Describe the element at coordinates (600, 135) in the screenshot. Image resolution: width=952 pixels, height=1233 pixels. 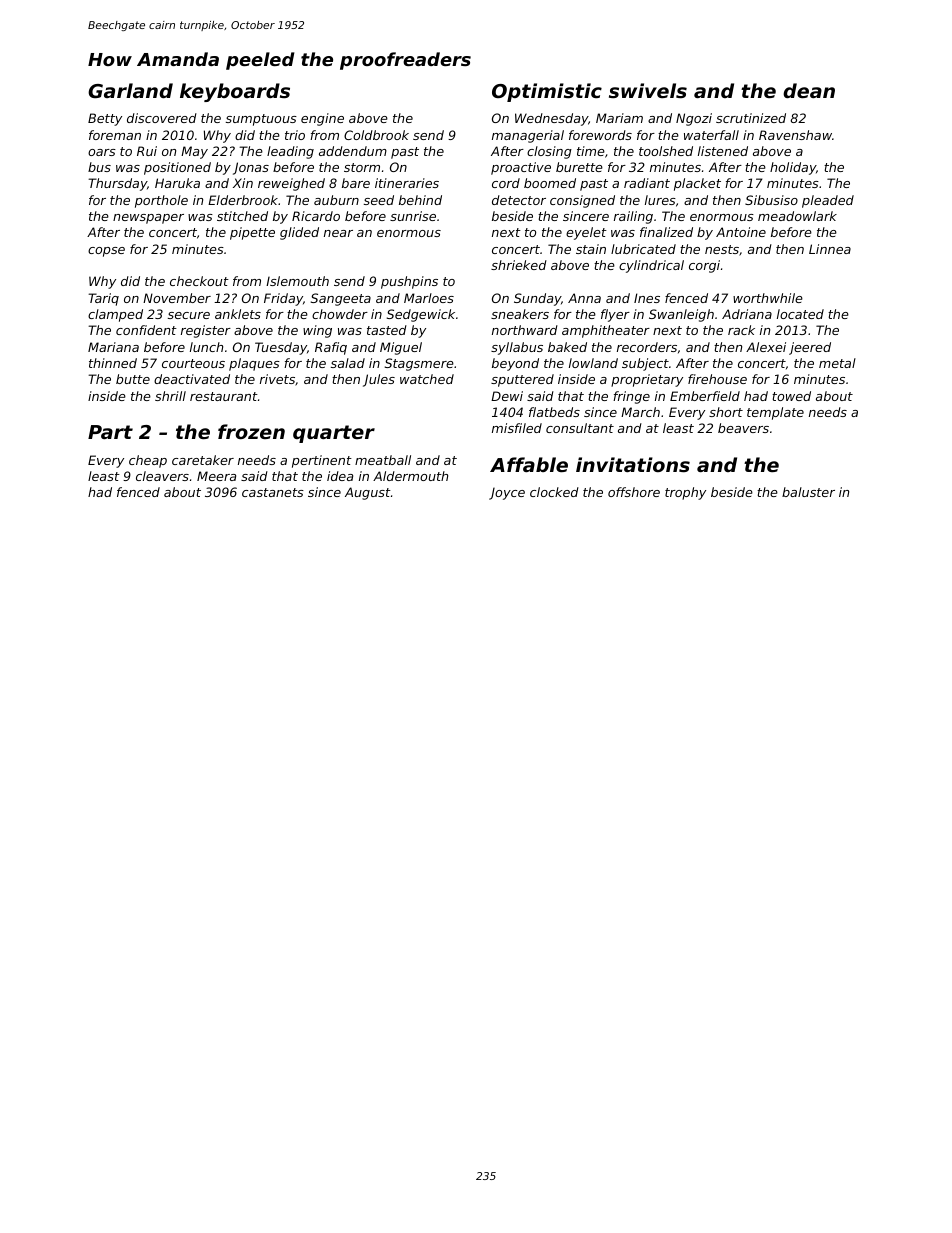
I see `forewords` at that location.
